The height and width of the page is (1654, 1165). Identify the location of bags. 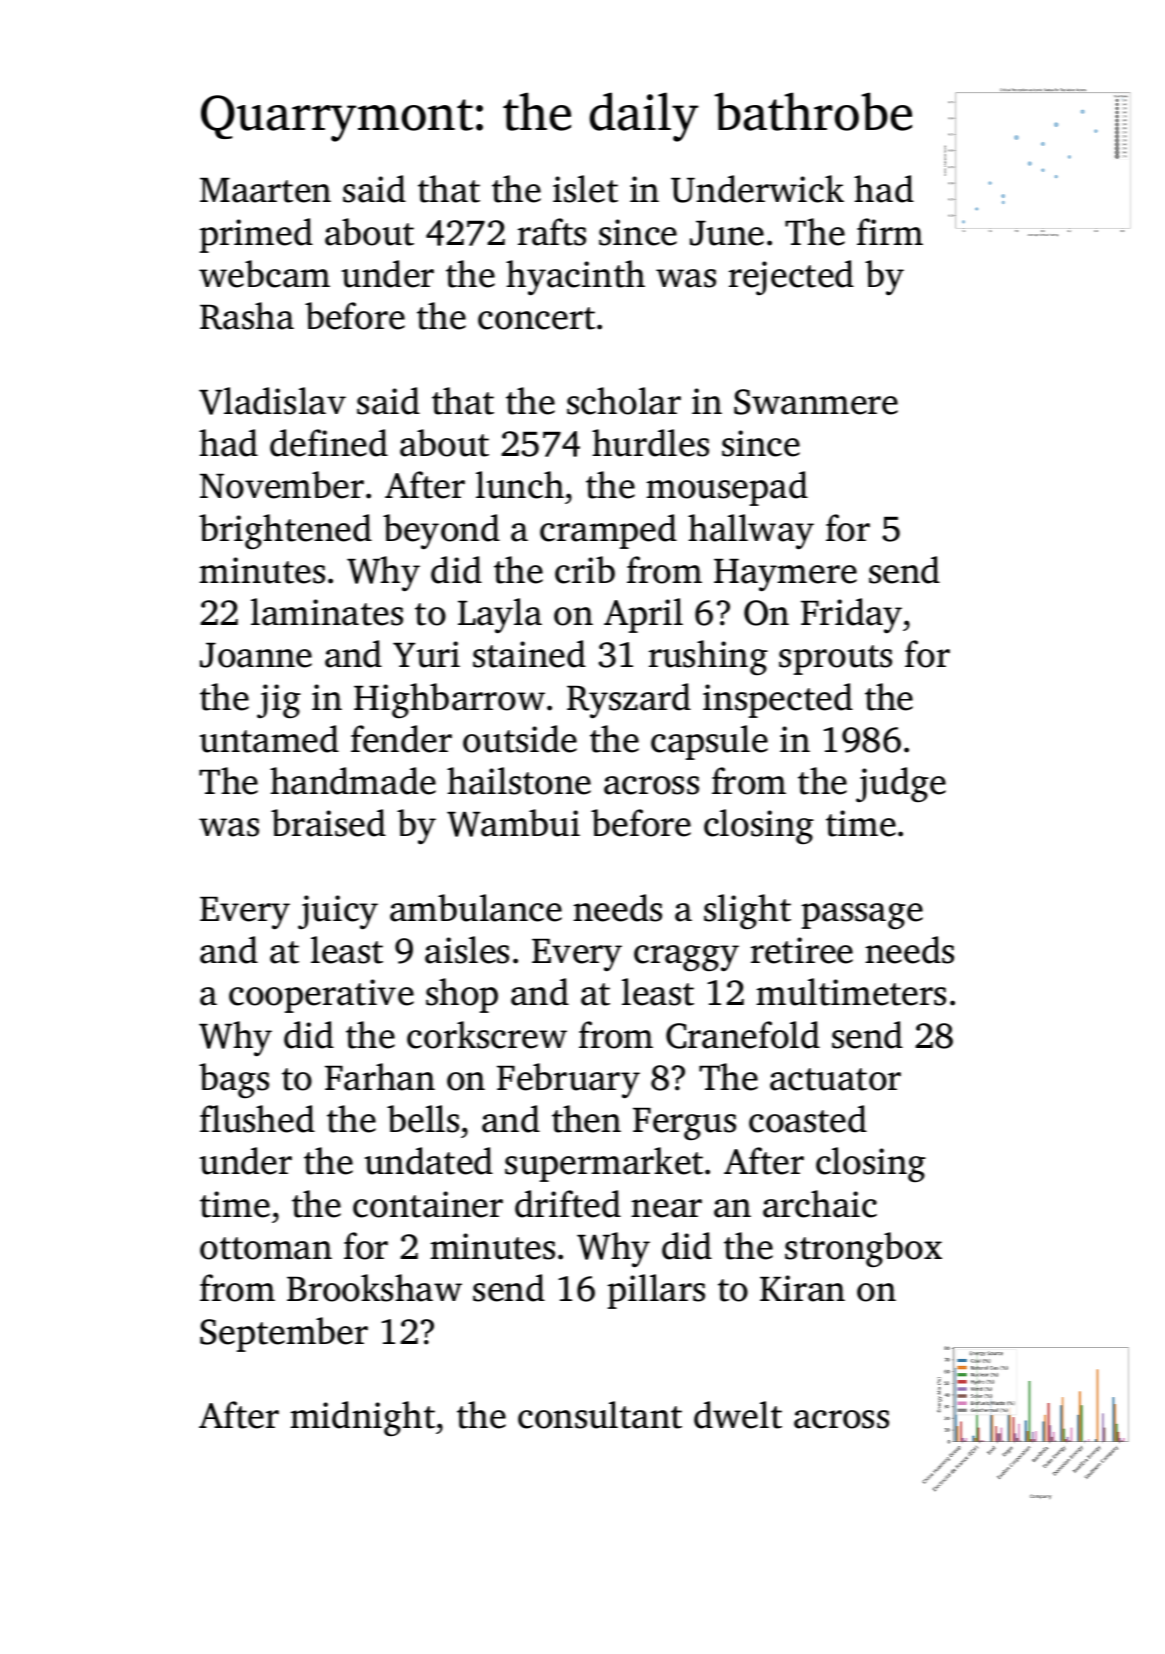
(234, 1081).
